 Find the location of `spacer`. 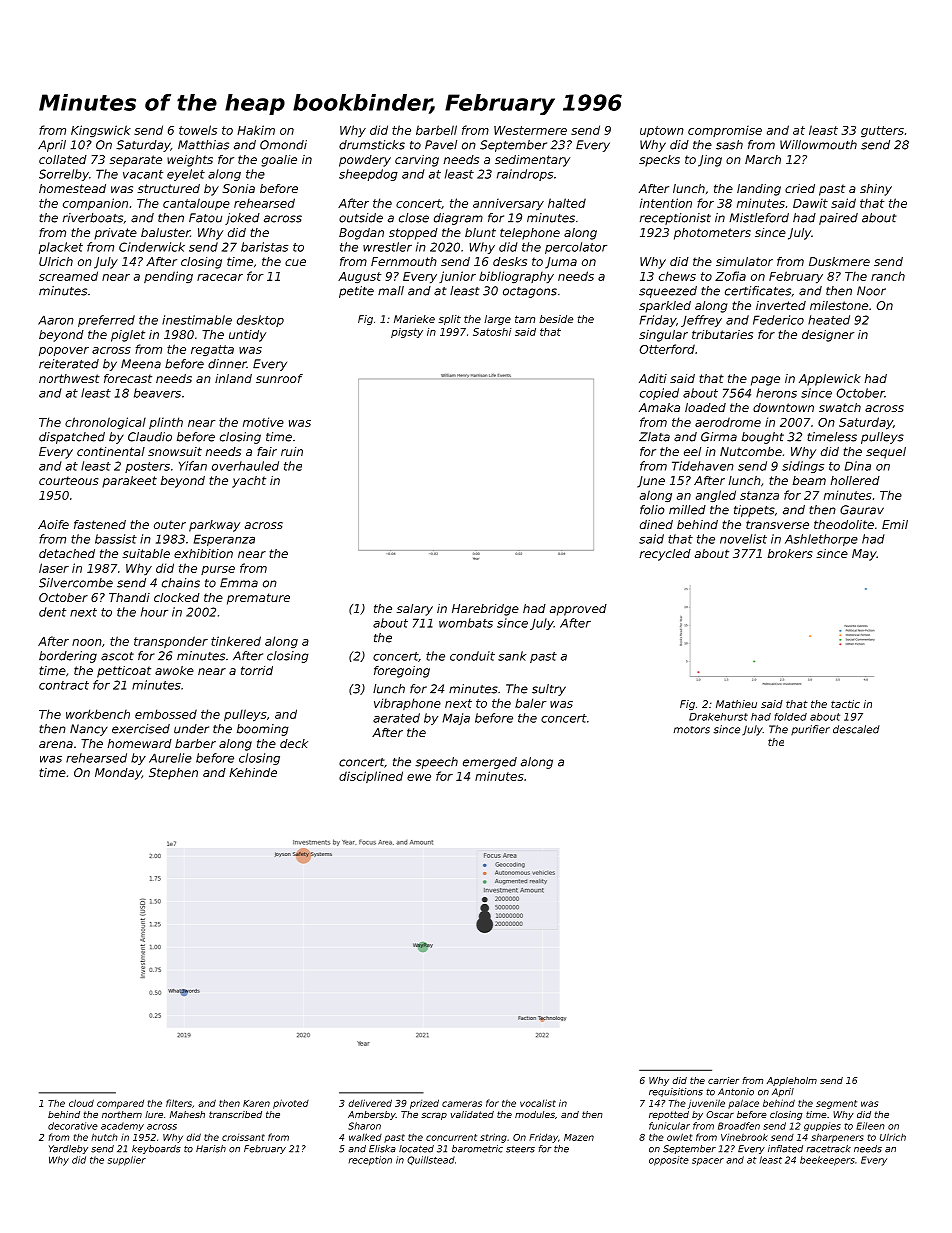

spacer is located at coordinates (708, 1162).
